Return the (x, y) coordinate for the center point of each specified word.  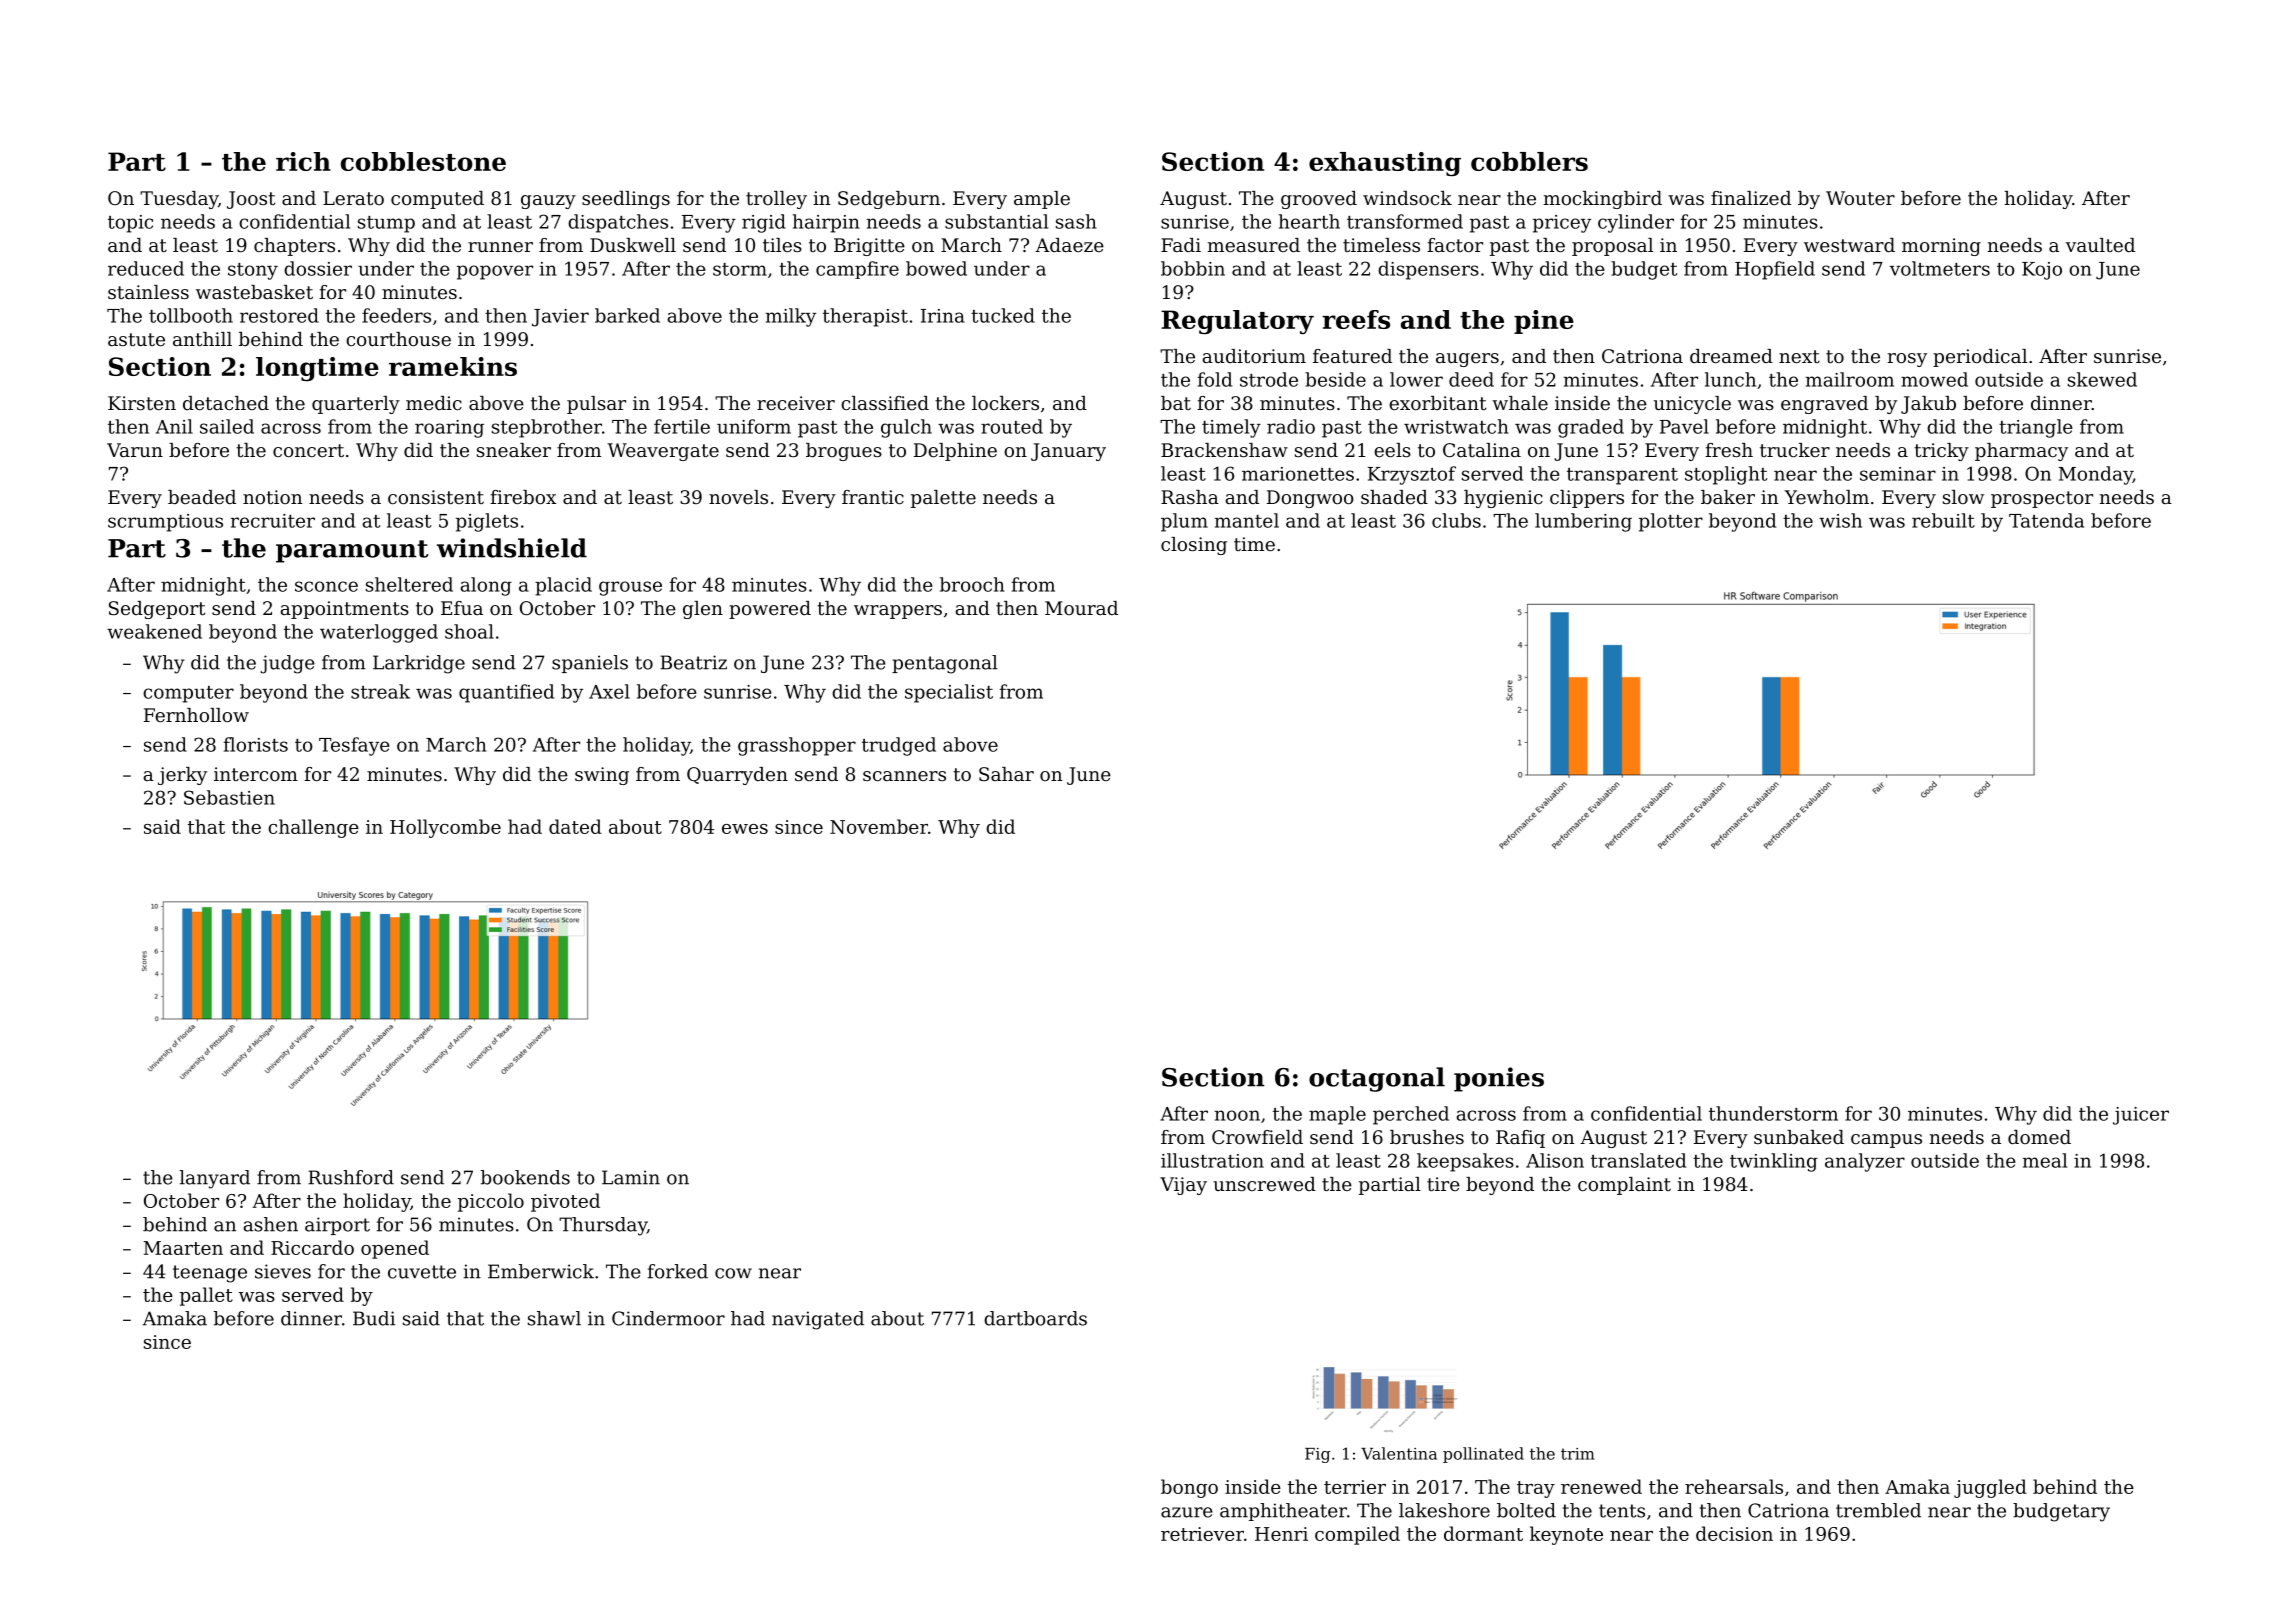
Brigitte (869, 247)
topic (130, 224)
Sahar (1006, 774)
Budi (374, 1318)
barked (627, 315)
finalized (1751, 198)
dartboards (1035, 1318)
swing (602, 776)
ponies (1499, 1079)
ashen (270, 1224)
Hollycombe (445, 828)
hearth (1309, 221)
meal (2044, 1160)
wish (1840, 520)
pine (1544, 322)
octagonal (1377, 1079)
